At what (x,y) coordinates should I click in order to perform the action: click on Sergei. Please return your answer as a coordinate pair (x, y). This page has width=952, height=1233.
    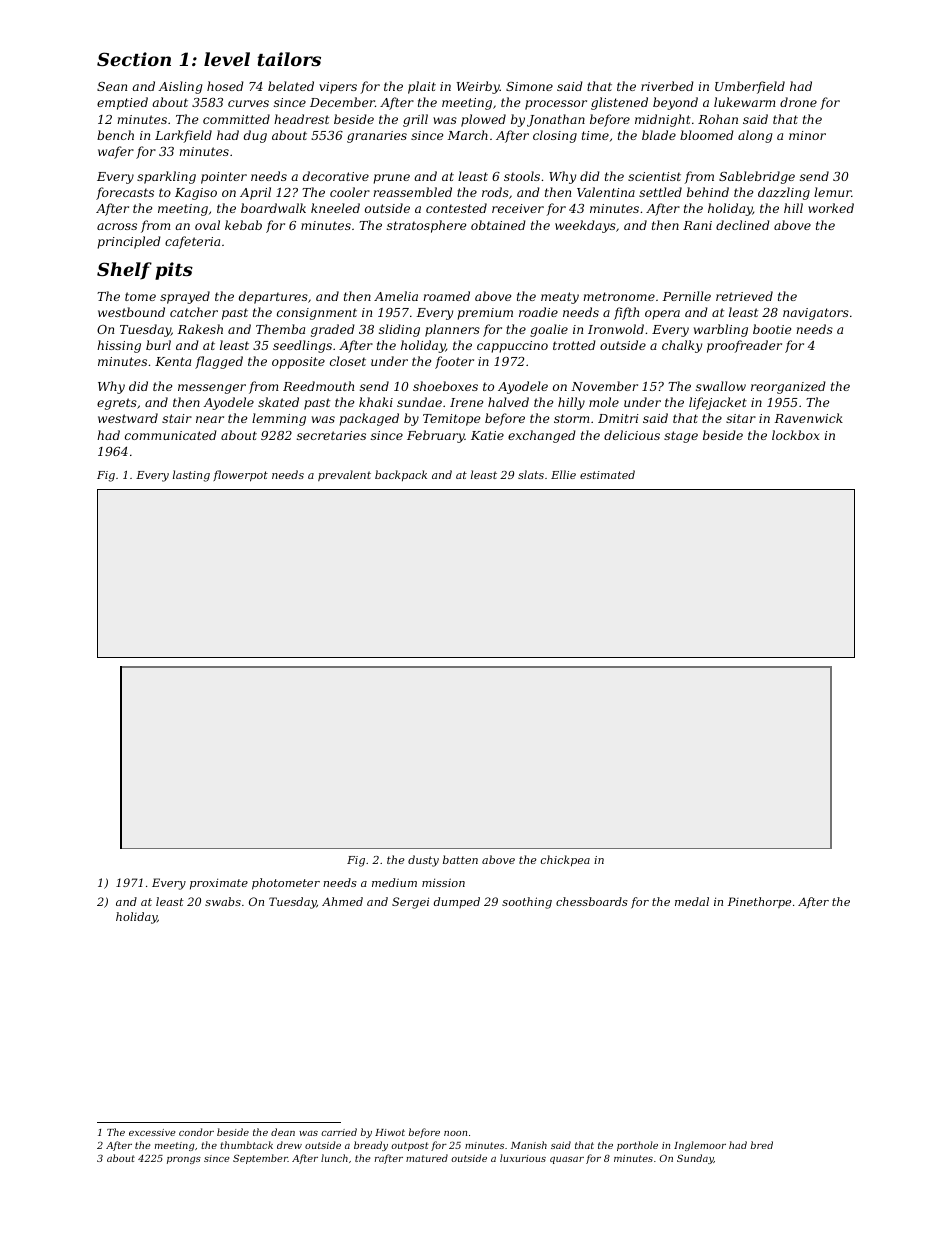
    Looking at the image, I should click on (410, 903).
